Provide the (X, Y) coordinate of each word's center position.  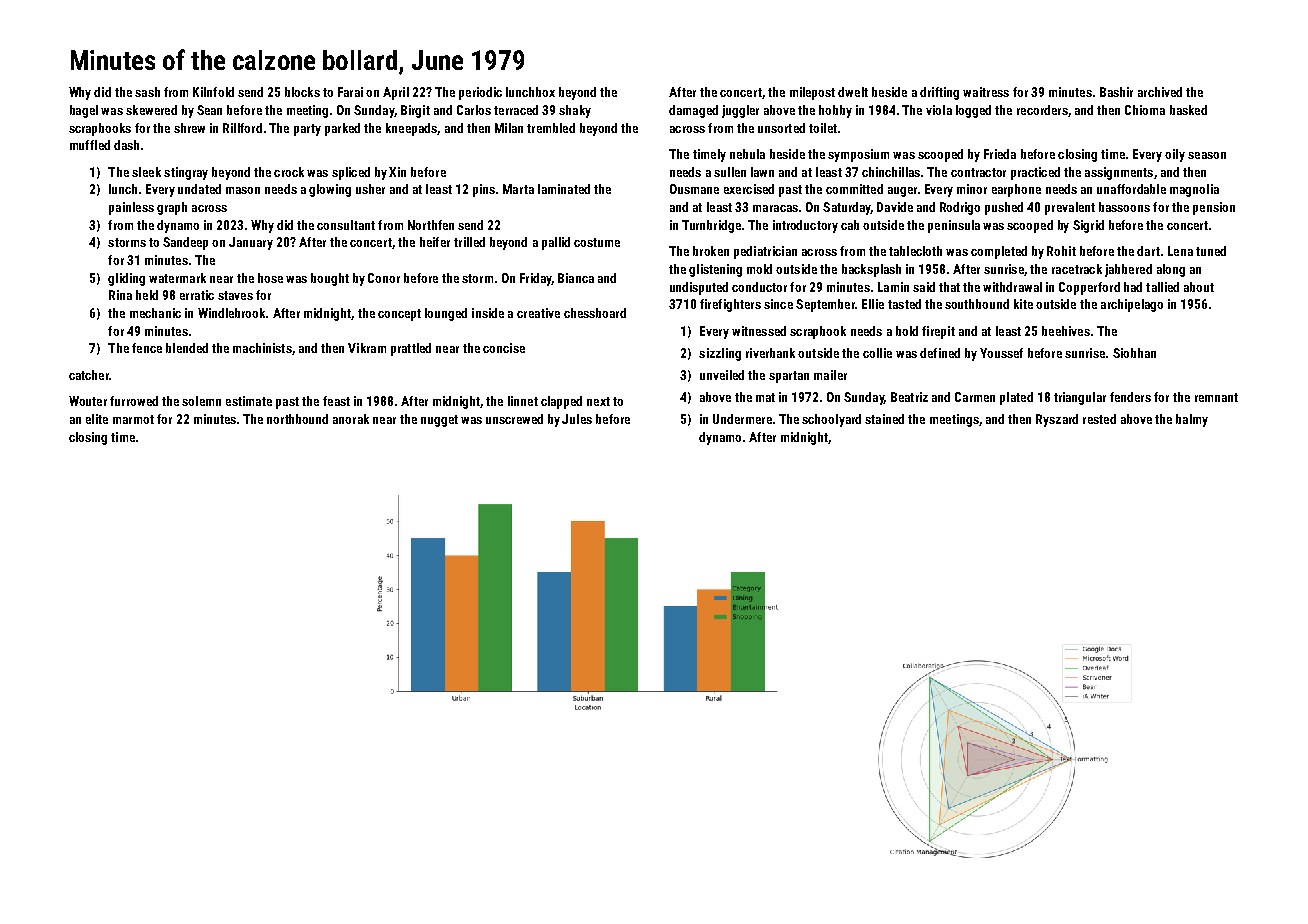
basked (1188, 110)
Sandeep (185, 243)
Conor (384, 278)
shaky (575, 111)
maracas (775, 208)
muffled (90, 145)
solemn (201, 401)
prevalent (1070, 208)
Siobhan (1134, 353)
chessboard (595, 313)
